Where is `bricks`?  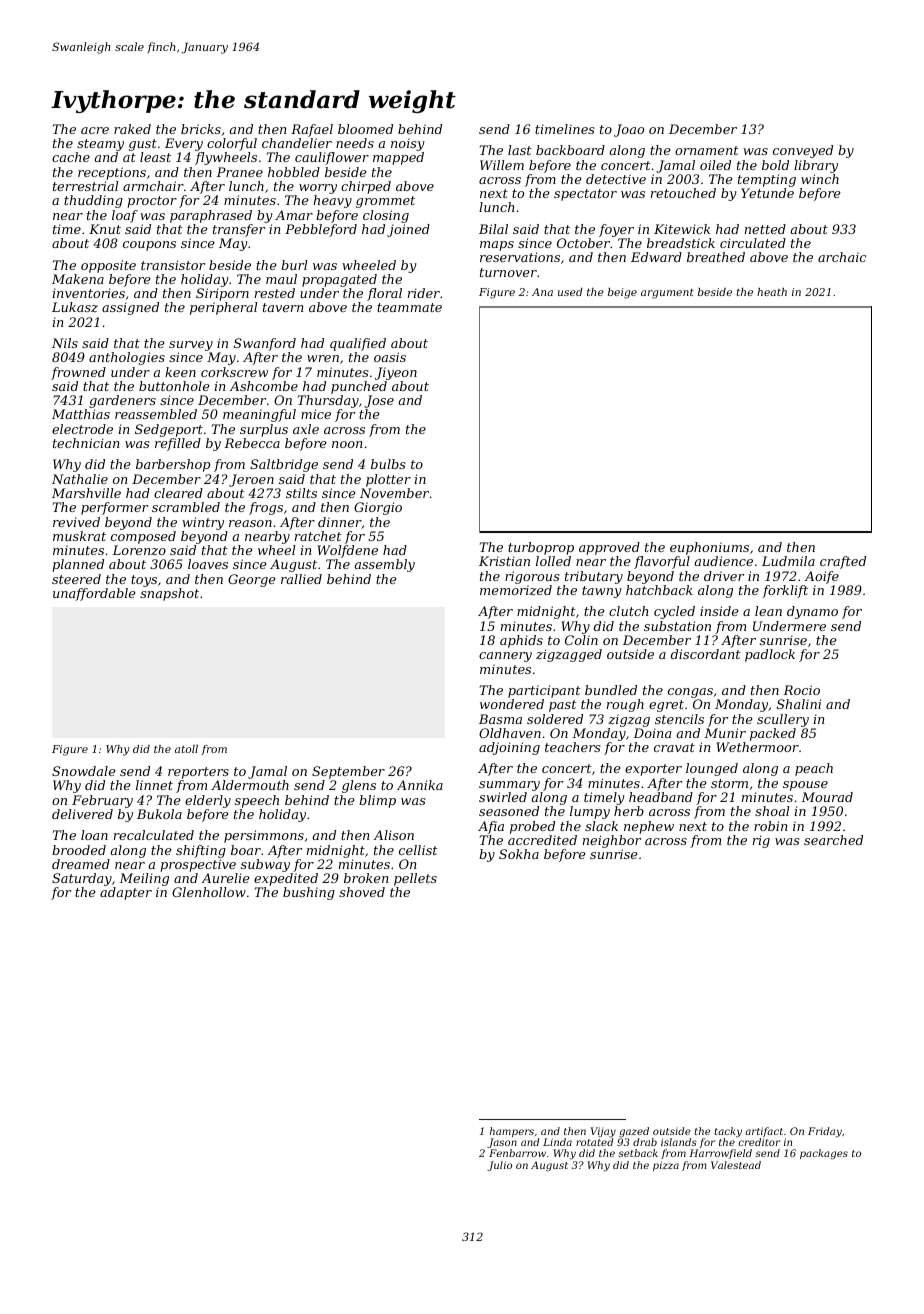 bricks is located at coordinates (201, 129).
